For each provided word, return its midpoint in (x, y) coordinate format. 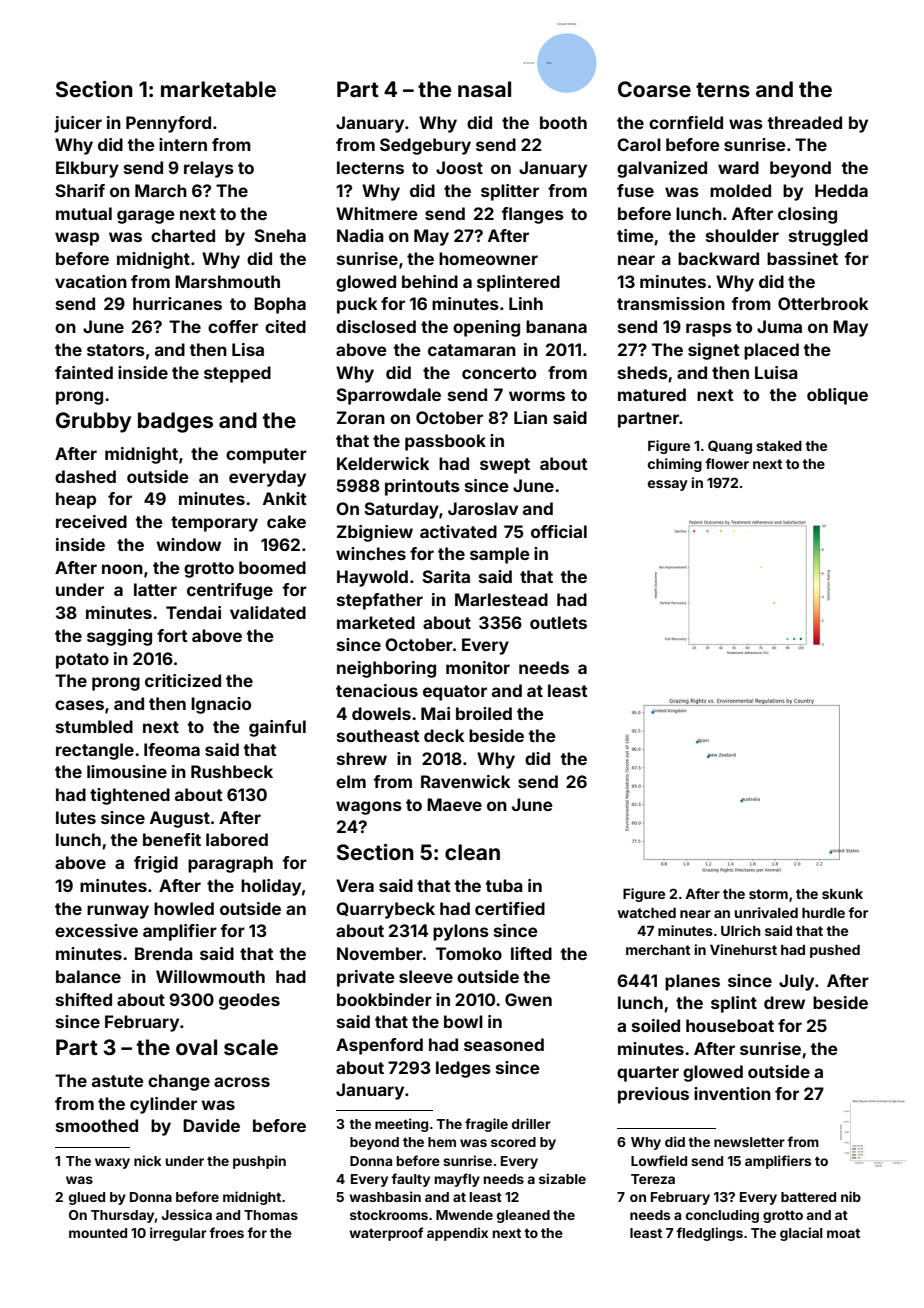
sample (500, 555)
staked (779, 446)
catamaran (472, 350)
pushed (835, 951)
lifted (531, 953)
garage (146, 217)
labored (237, 839)
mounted (98, 1233)
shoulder (742, 235)
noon (122, 569)
